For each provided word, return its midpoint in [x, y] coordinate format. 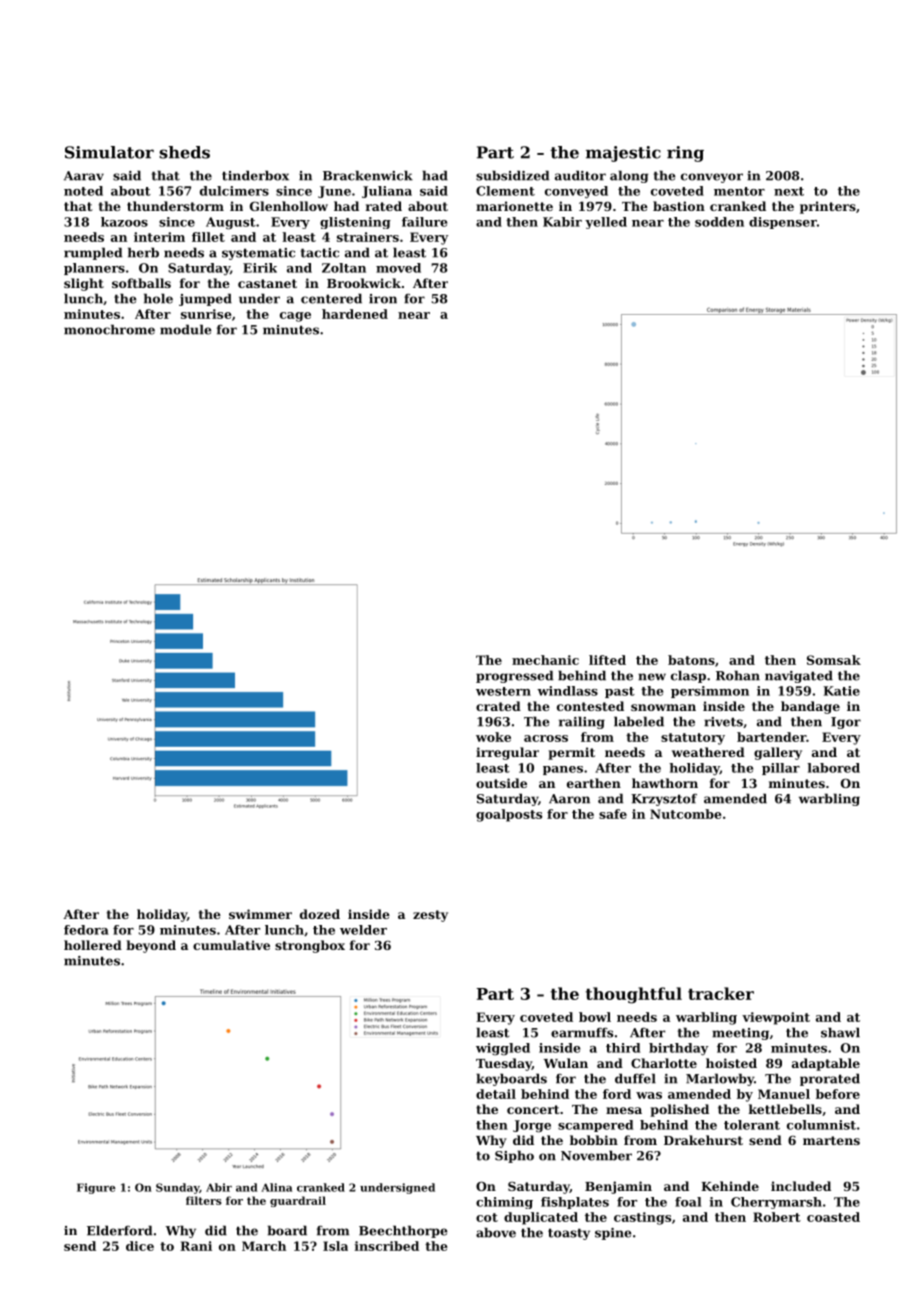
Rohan [738, 675]
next [789, 191]
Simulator [109, 152]
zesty [430, 916]
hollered [93, 945]
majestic [623, 154]
